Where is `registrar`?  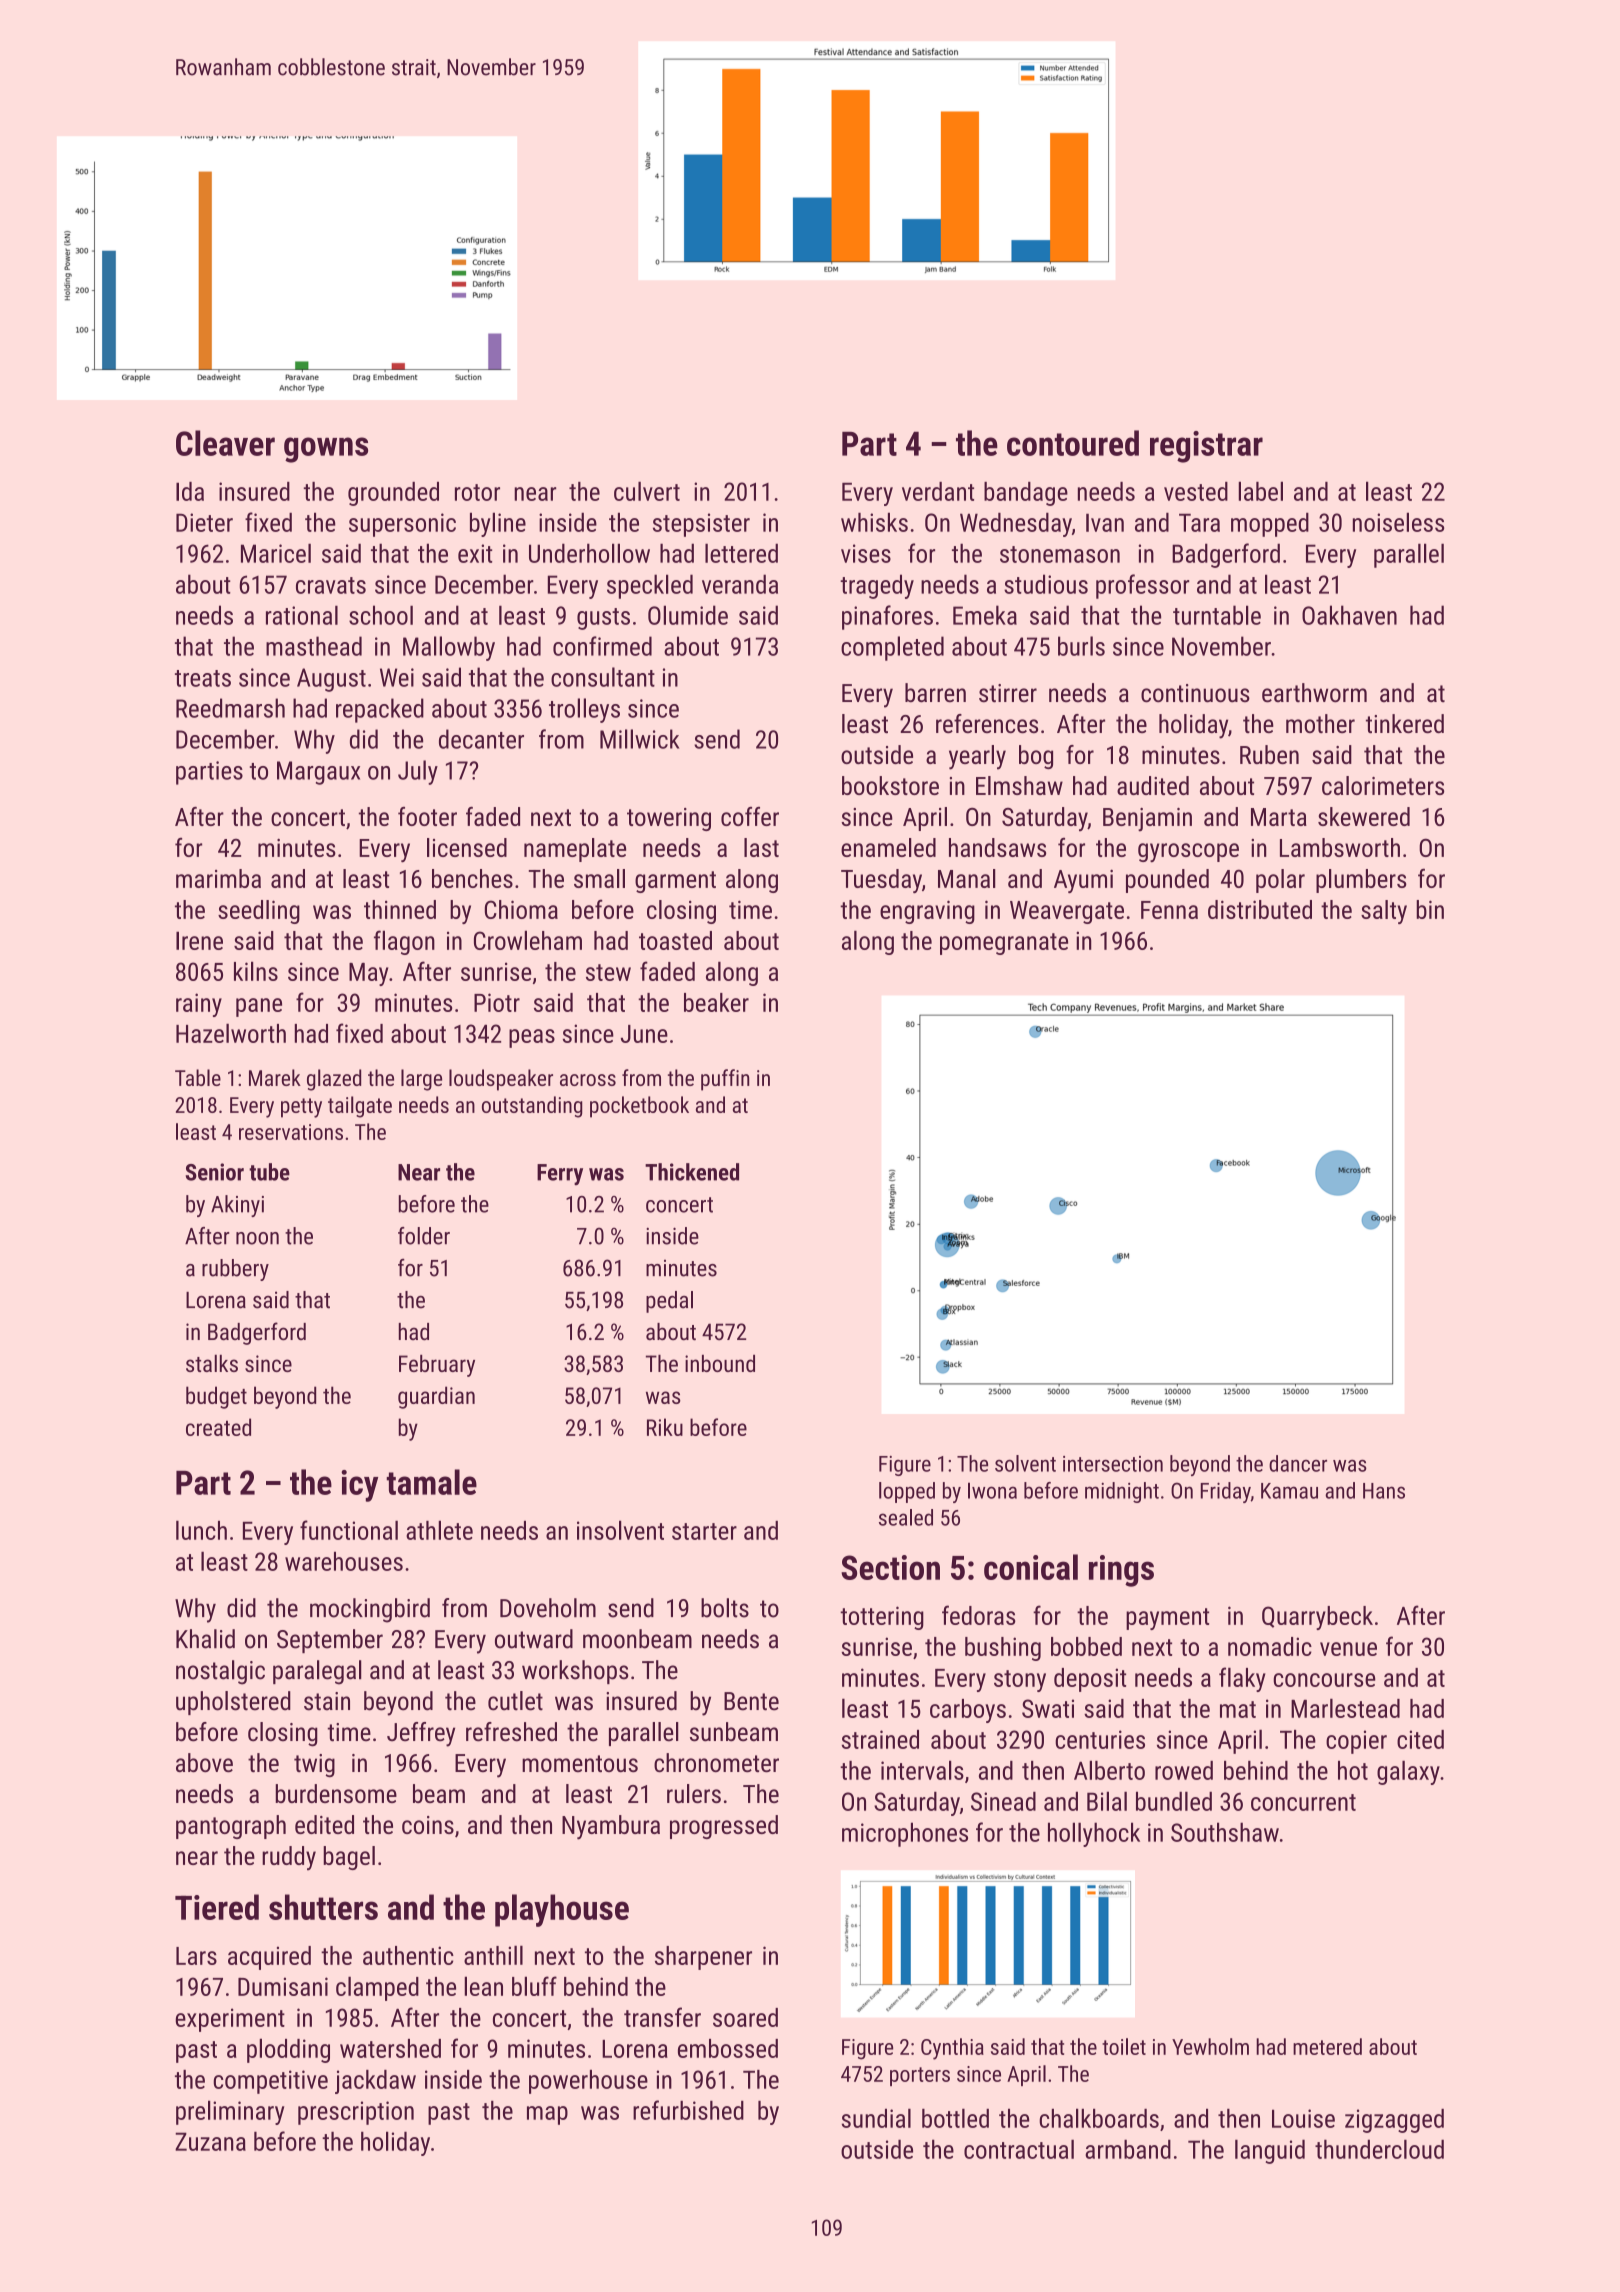
registrar is located at coordinates (1206, 447).
